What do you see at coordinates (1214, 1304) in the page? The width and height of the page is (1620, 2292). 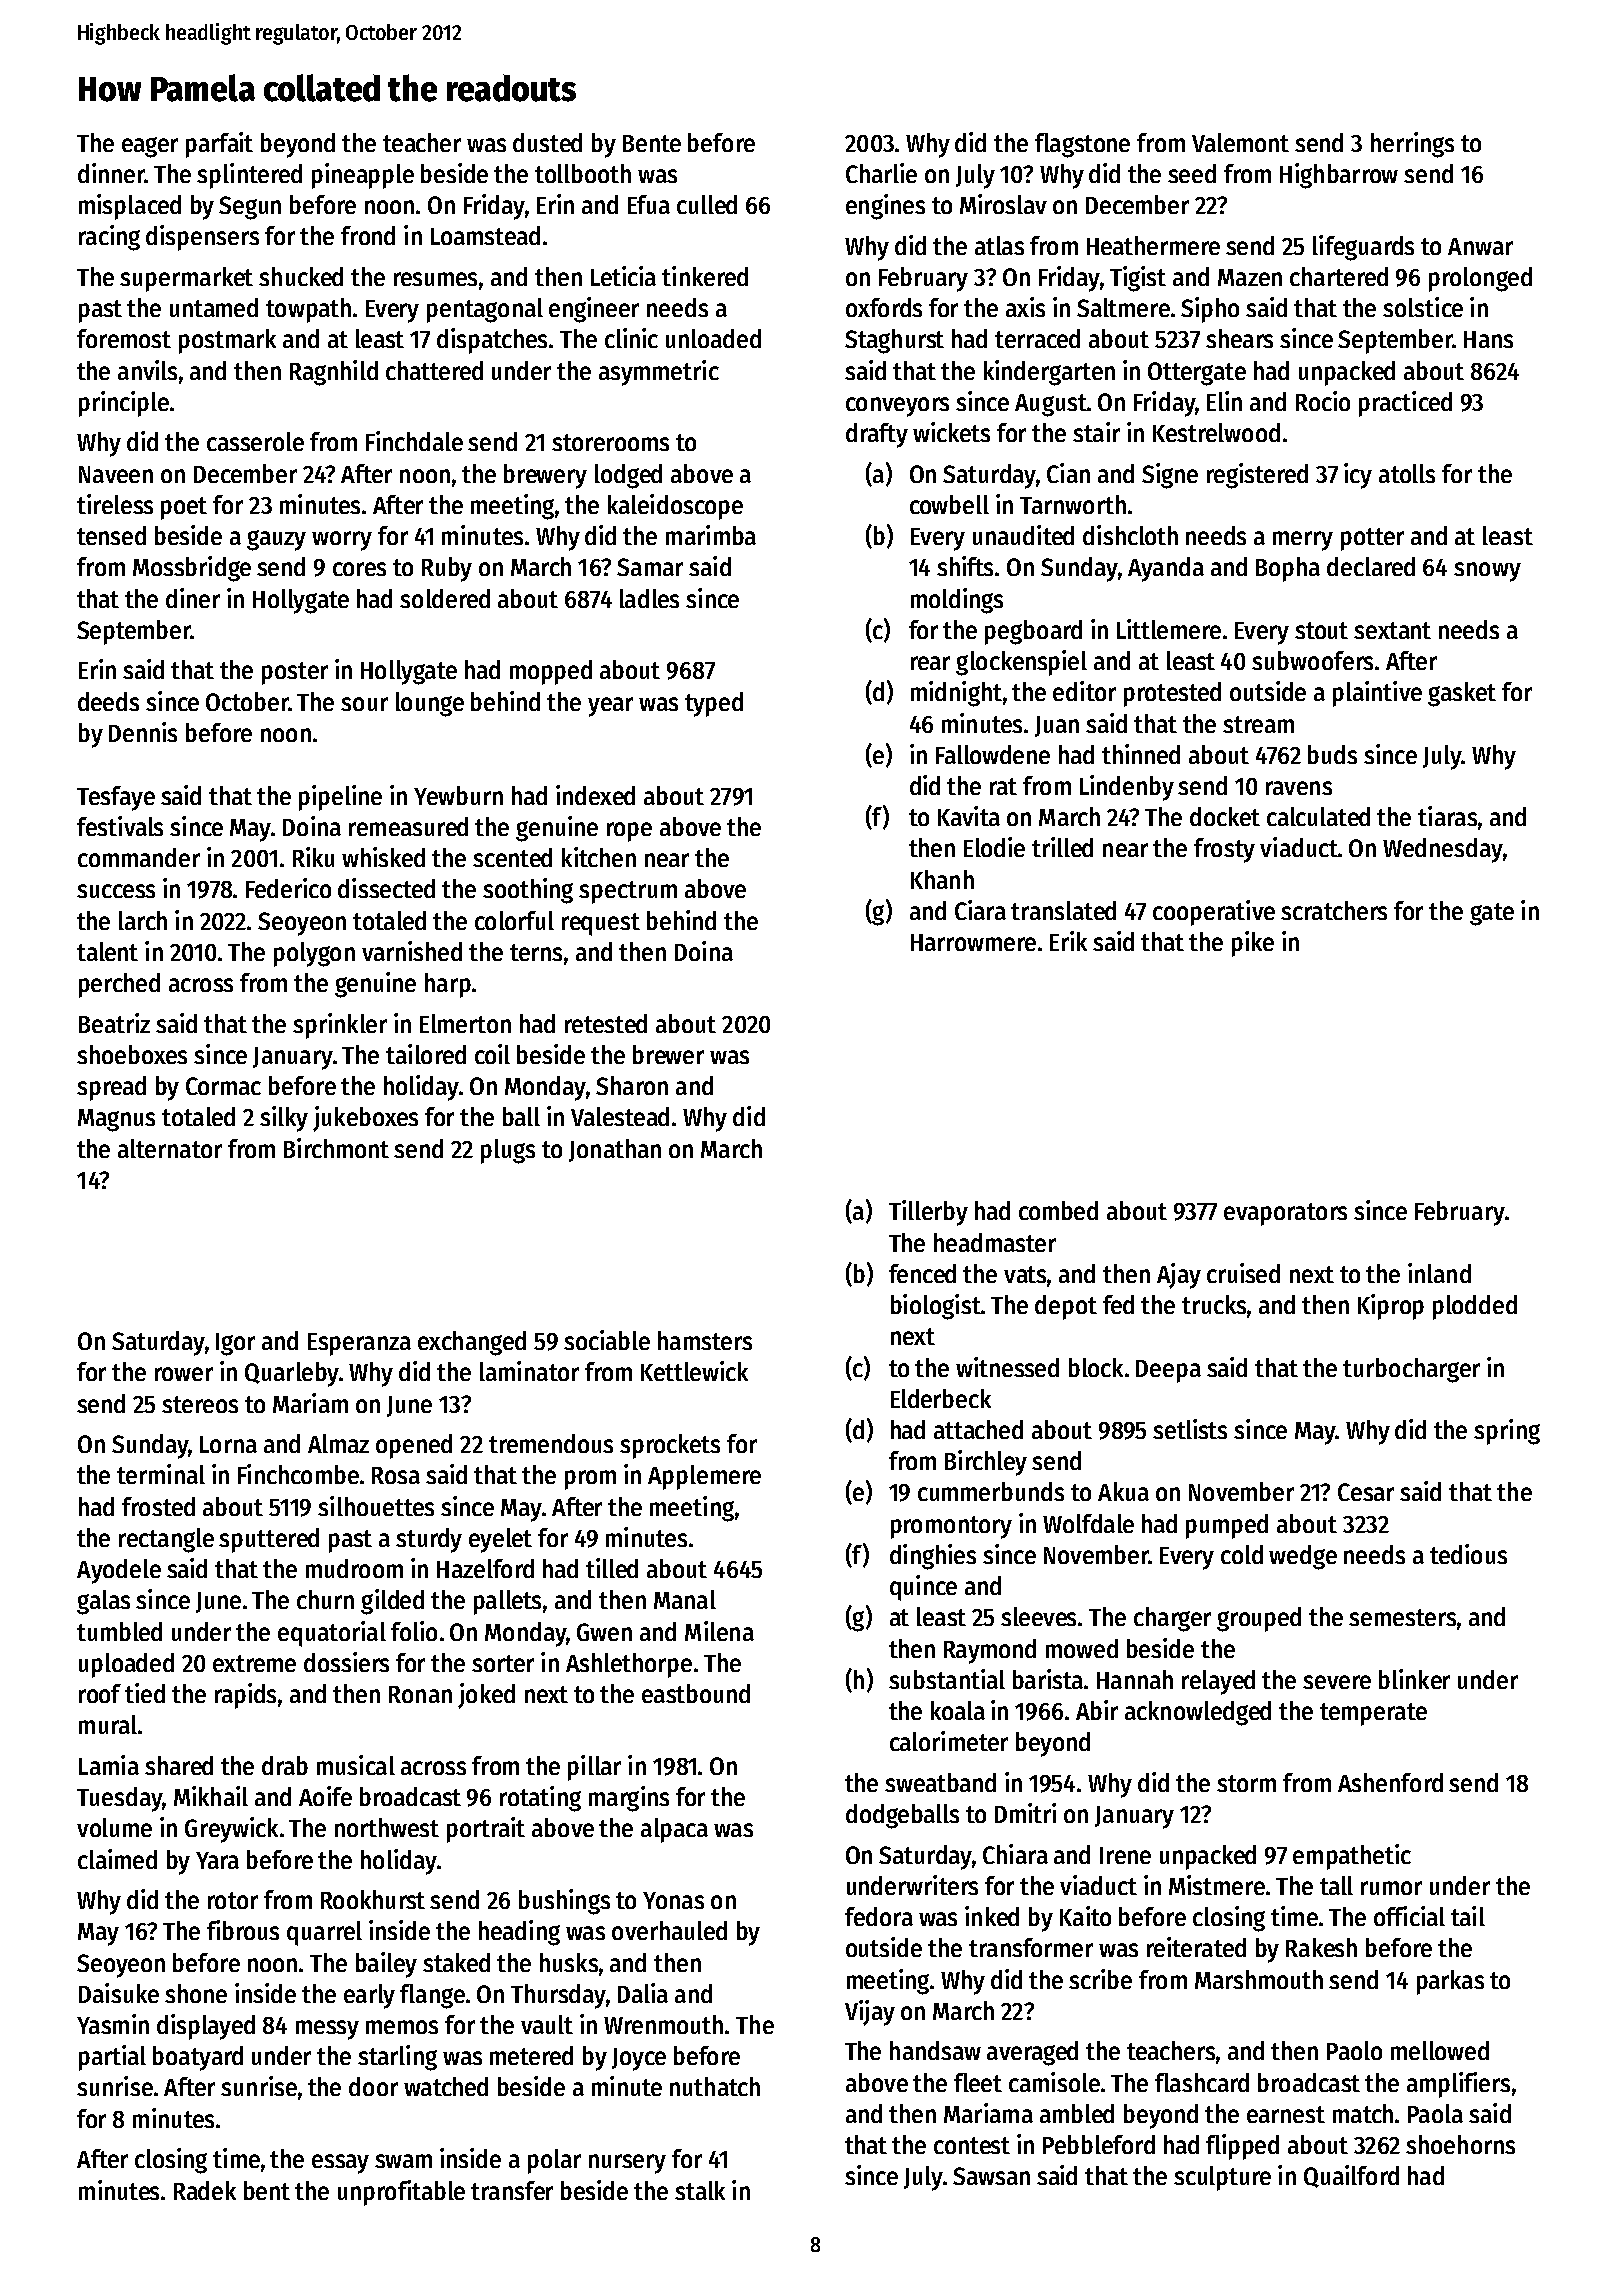 I see `trucks` at bounding box center [1214, 1304].
